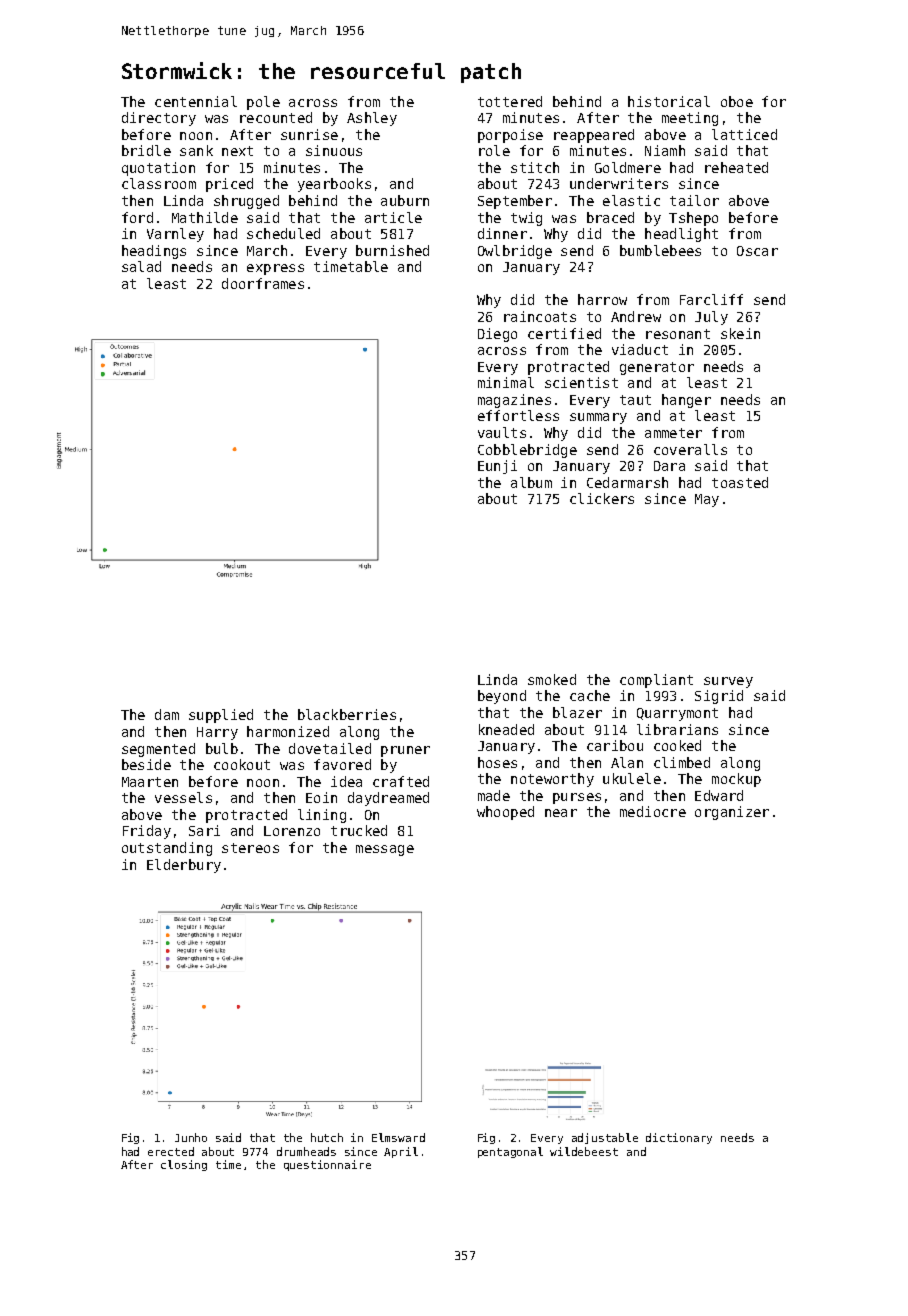 The image size is (908, 1316). I want to click on Ashley, so click(372, 119).
